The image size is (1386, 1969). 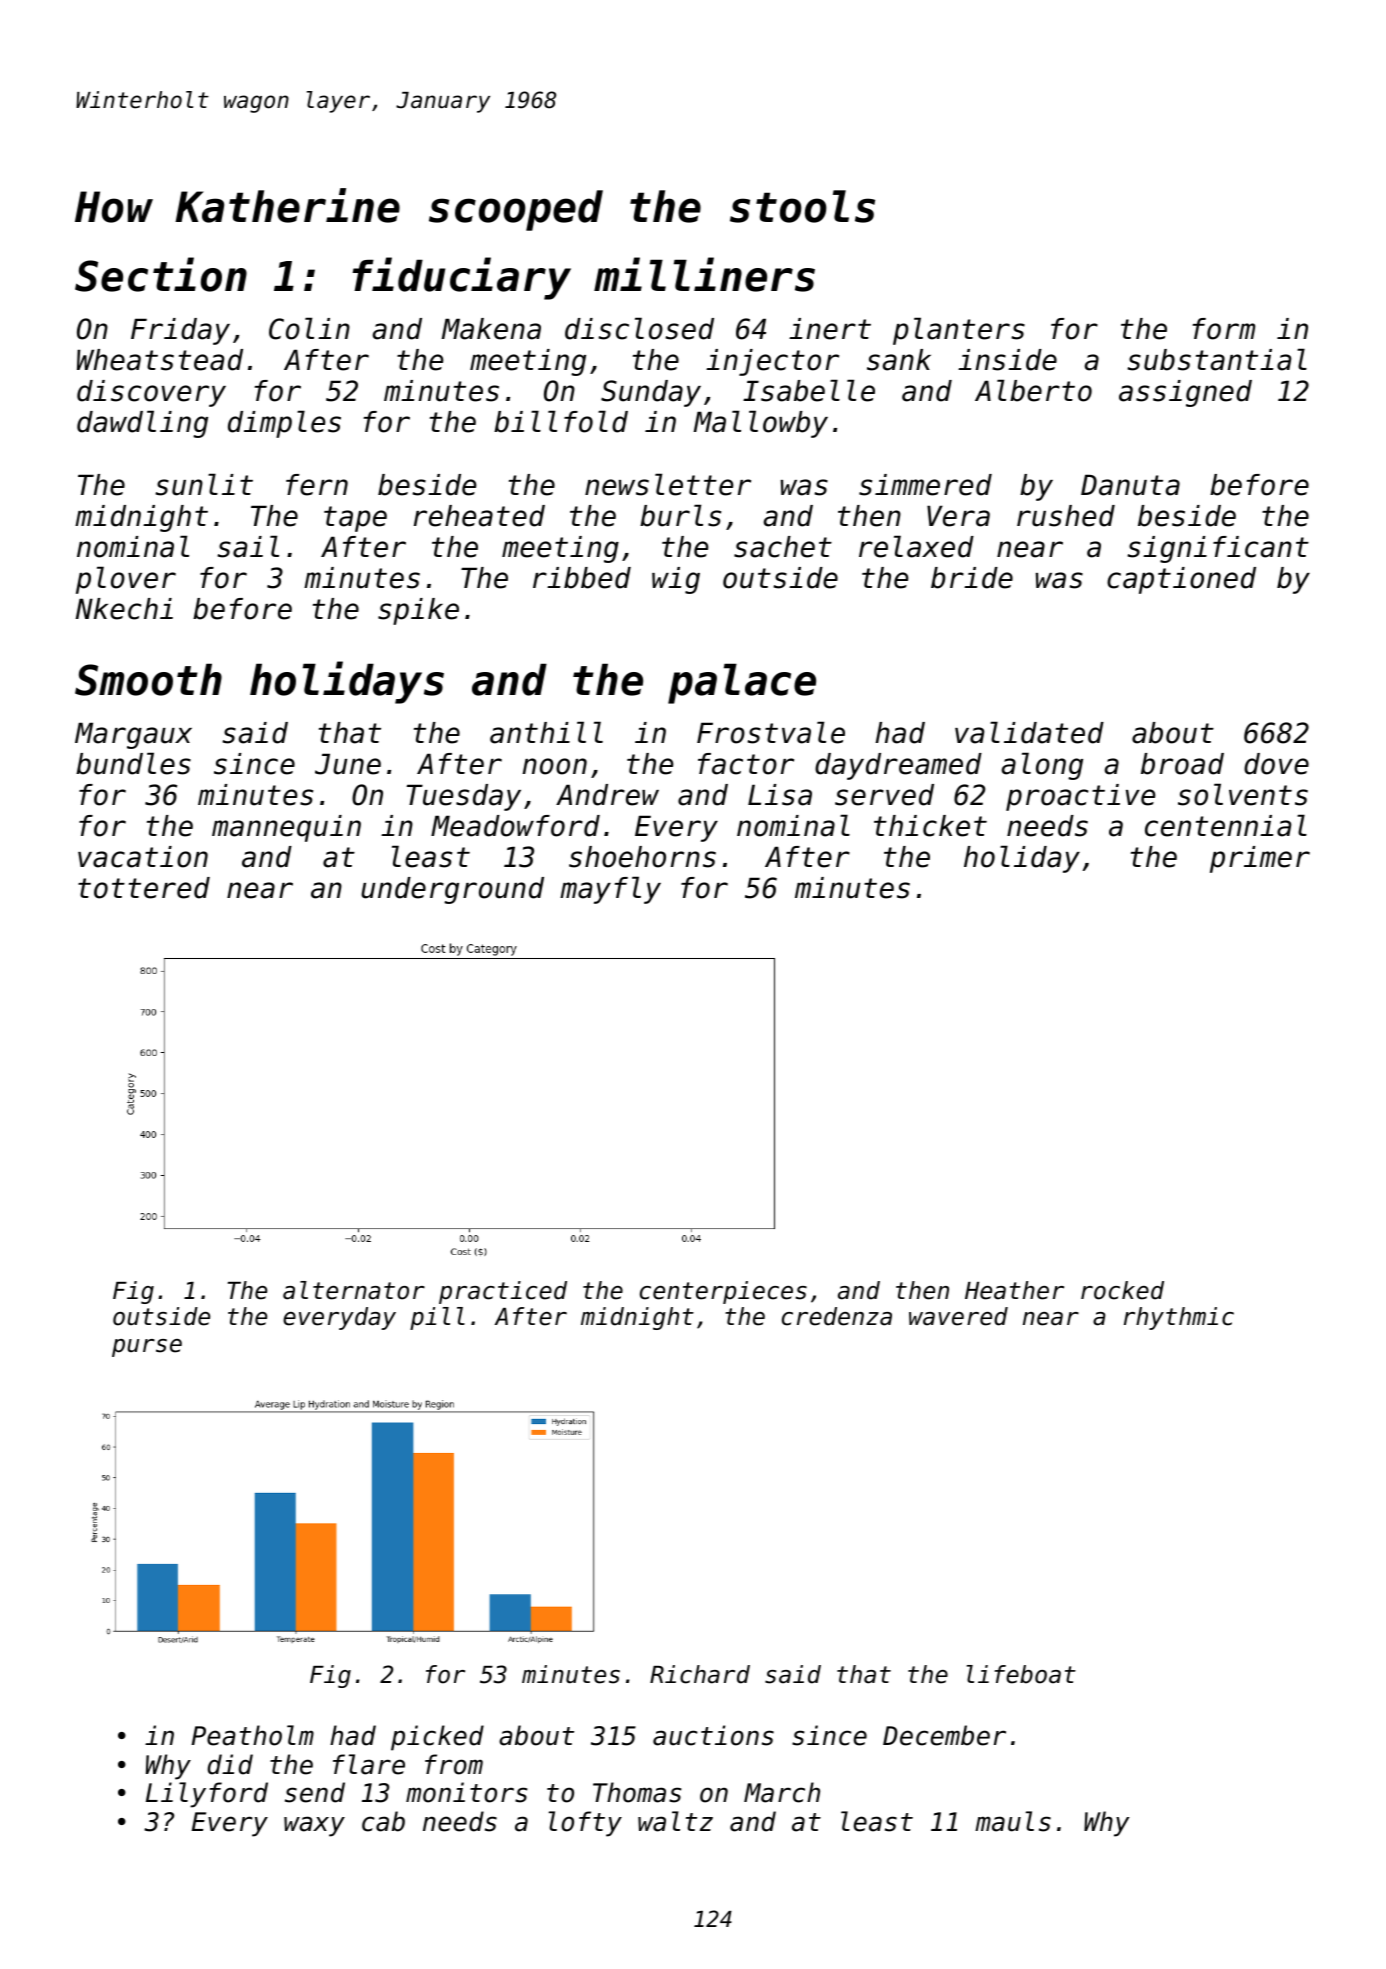 I want to click on Heather, so click(x=1014, y=1290).
